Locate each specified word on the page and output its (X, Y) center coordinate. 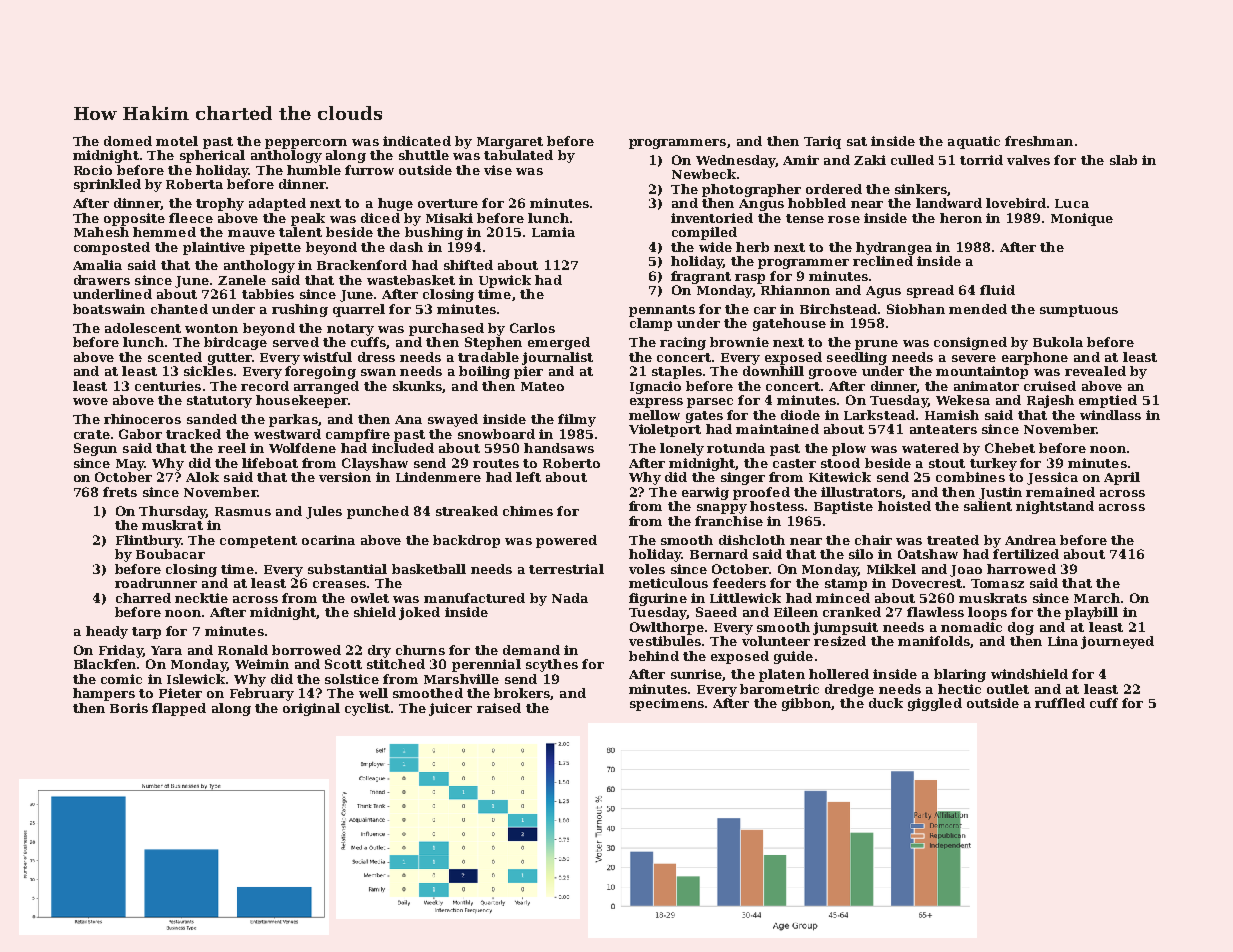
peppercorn (306, 144)
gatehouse (789, 324)
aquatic (974, 142)
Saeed (716, 612)
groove (833, 374)
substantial (347, 569)
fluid (997, 290)
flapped (179, 709)
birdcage (235, 343)
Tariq (822, 142)
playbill (1091, 613)
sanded (212, 419)
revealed (1095, 371)
